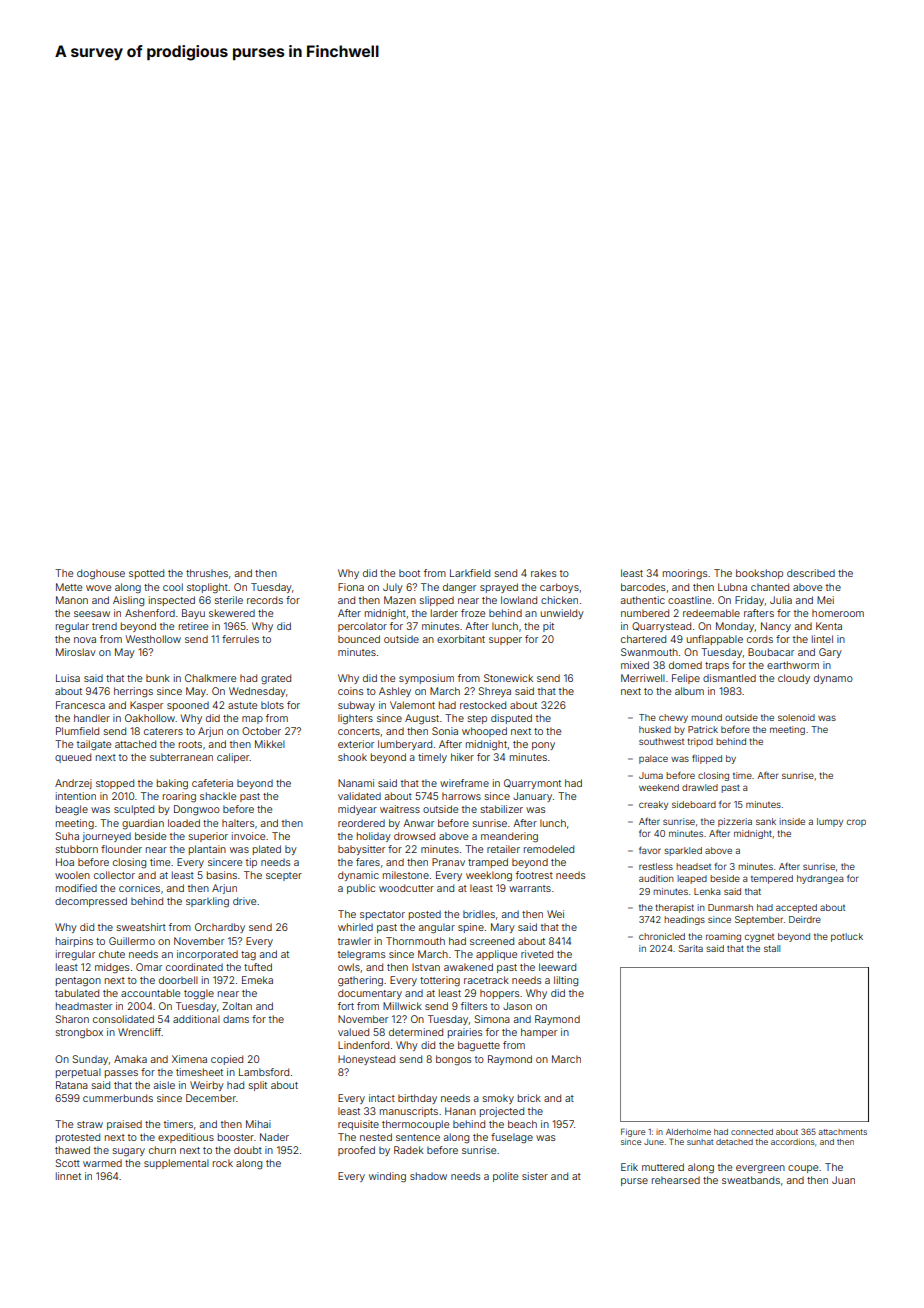 The height and width of the document is (1308, 924). What do you see at coordinates (207, 573) in the document?
I see `thrushes` at bounding box center [207, 573].
